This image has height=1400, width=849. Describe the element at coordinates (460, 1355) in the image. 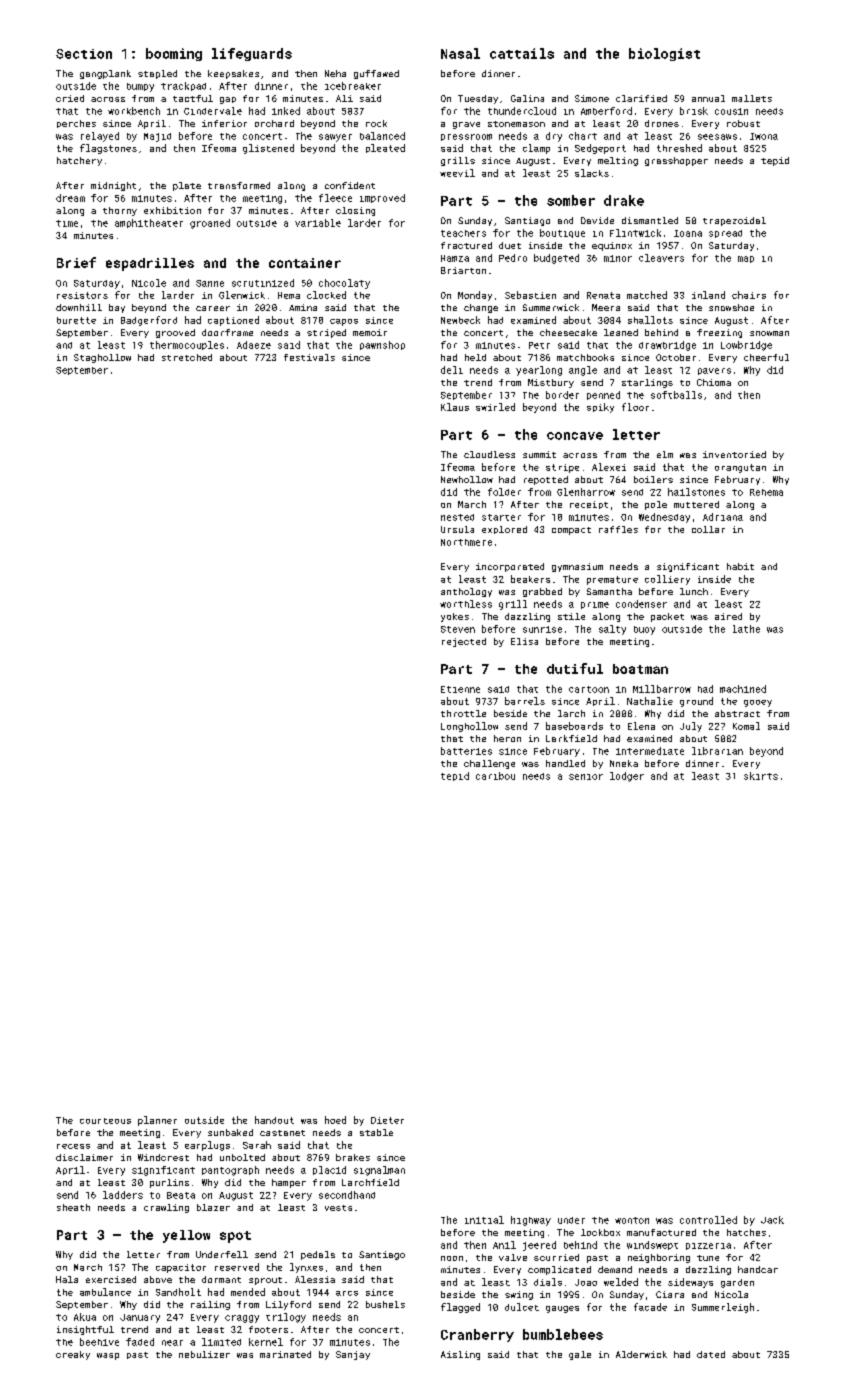

I see `Aisling` at that location.
